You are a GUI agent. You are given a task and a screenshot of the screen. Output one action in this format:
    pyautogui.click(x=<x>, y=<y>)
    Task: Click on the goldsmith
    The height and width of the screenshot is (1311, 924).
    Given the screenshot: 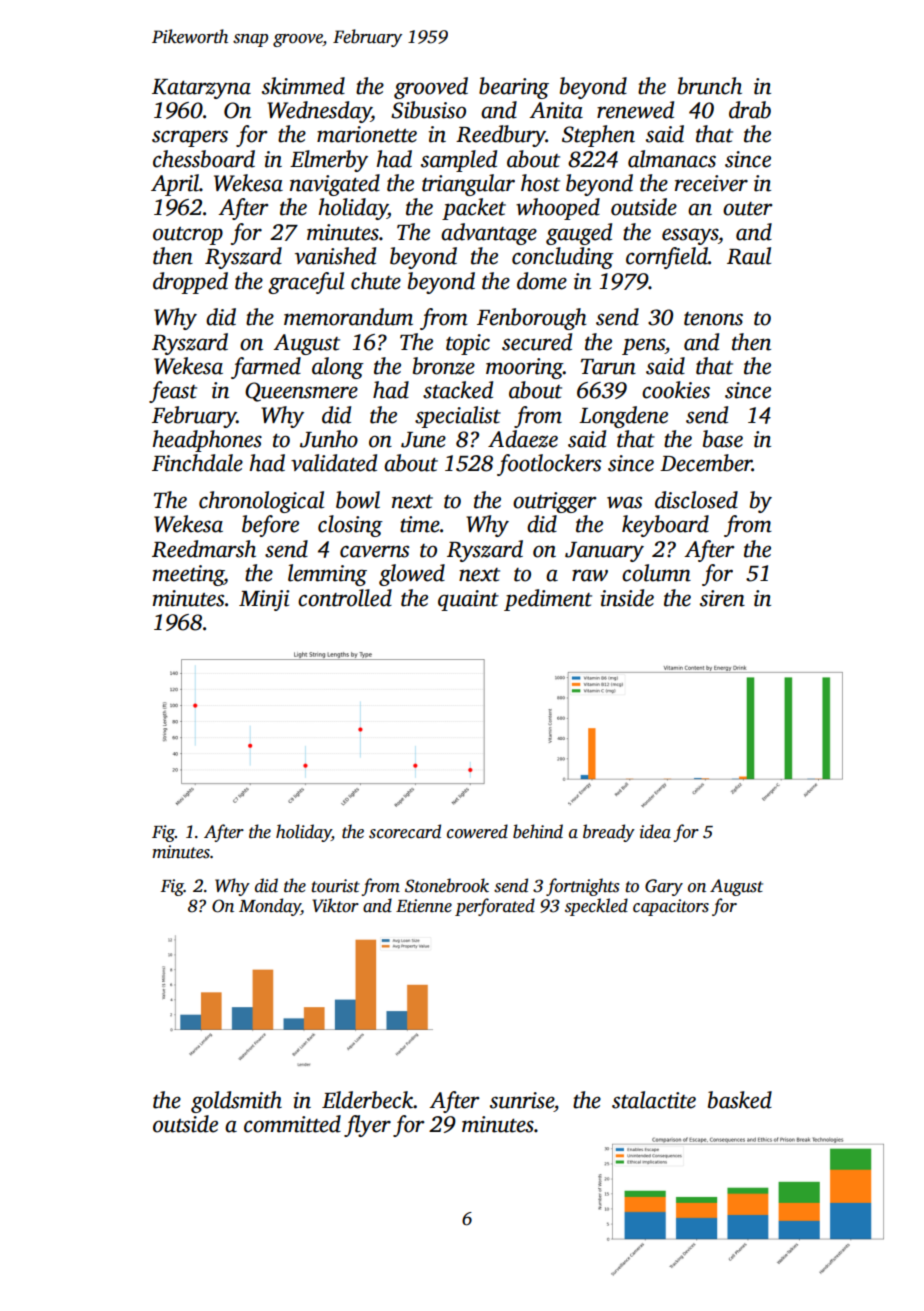 What is the action you would take?
    pyautogui.click(x=236, y=1102)
